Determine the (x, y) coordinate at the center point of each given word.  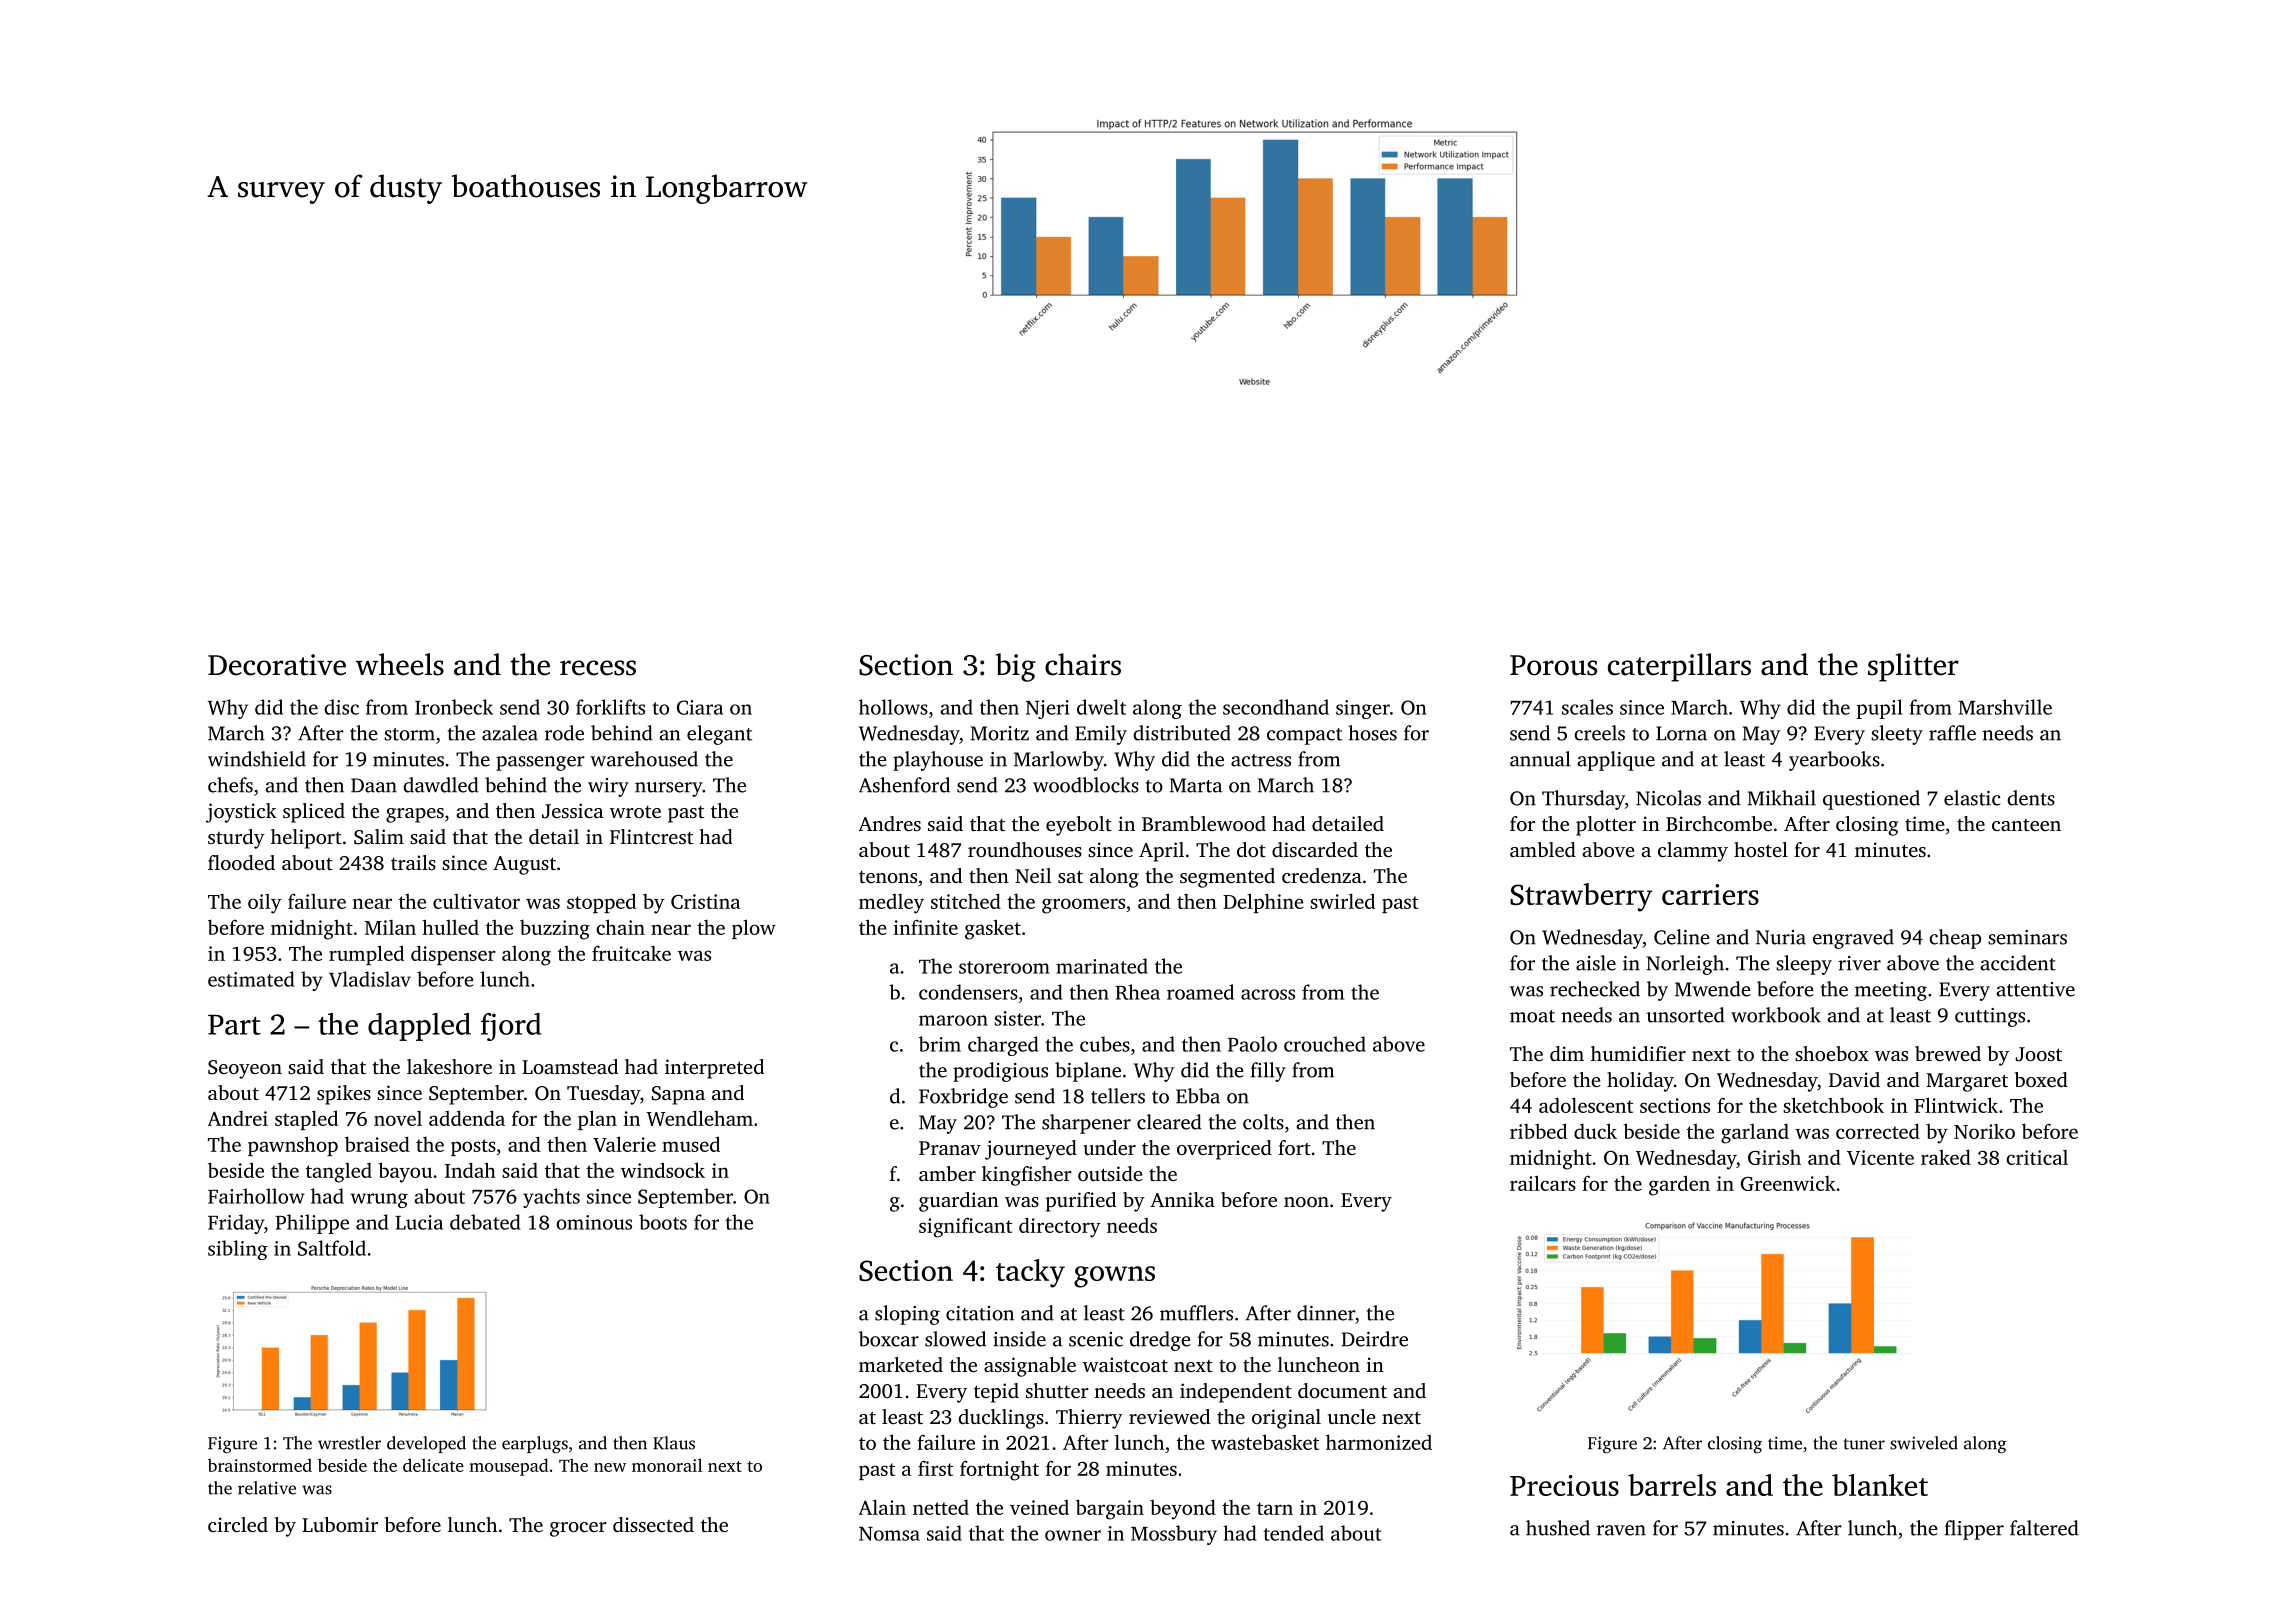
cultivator (476, 901)
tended (1293, 1533)
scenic (1096, 1339)
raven (1621, 1530)
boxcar (889, 1339)
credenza (1322, 875)
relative (267, 1488)
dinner (1326, 1313)
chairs (1083, 664)
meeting (1891, 991)
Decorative (277, 665)
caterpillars (1679, 667)
